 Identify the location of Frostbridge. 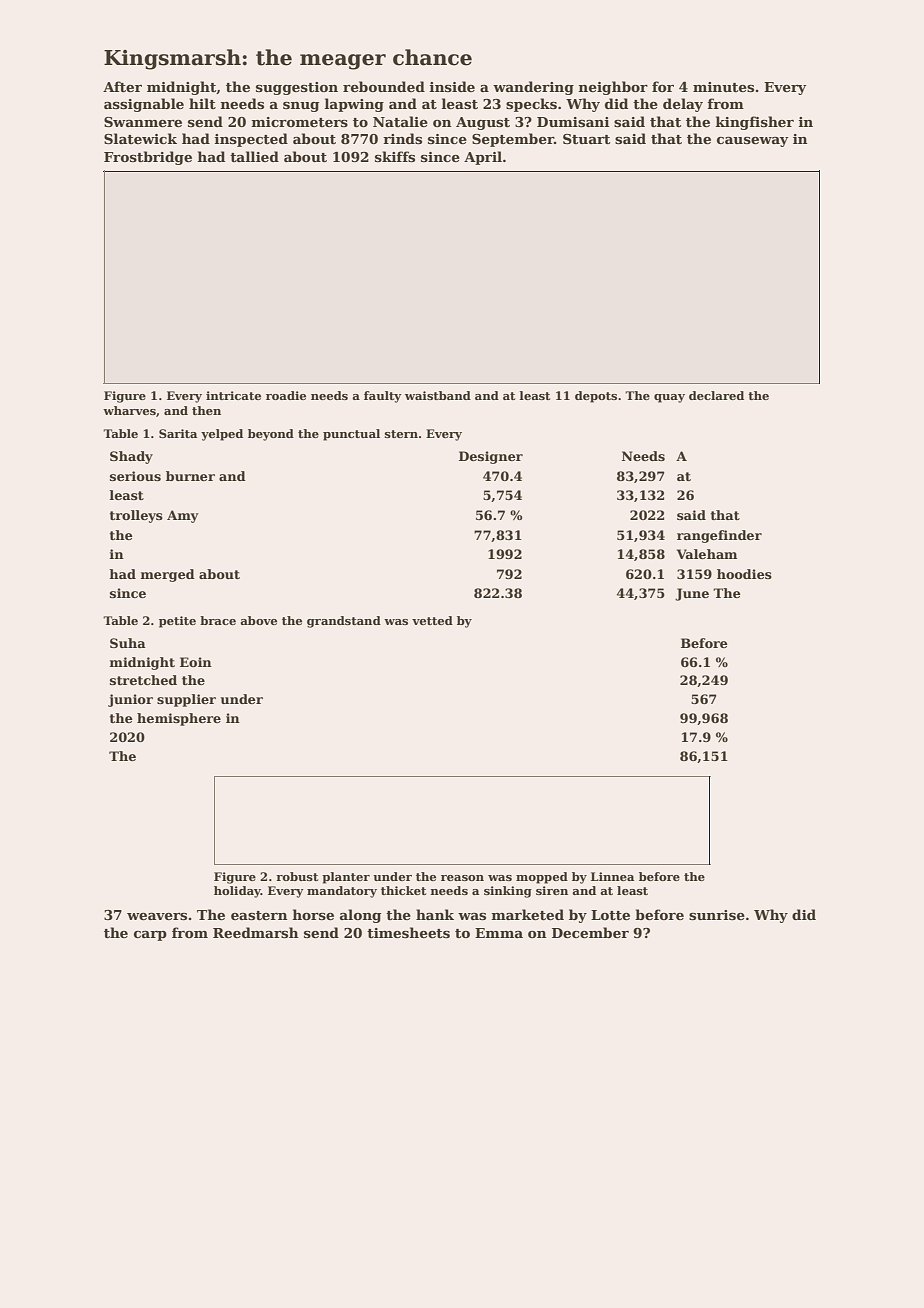
(148, 158).
